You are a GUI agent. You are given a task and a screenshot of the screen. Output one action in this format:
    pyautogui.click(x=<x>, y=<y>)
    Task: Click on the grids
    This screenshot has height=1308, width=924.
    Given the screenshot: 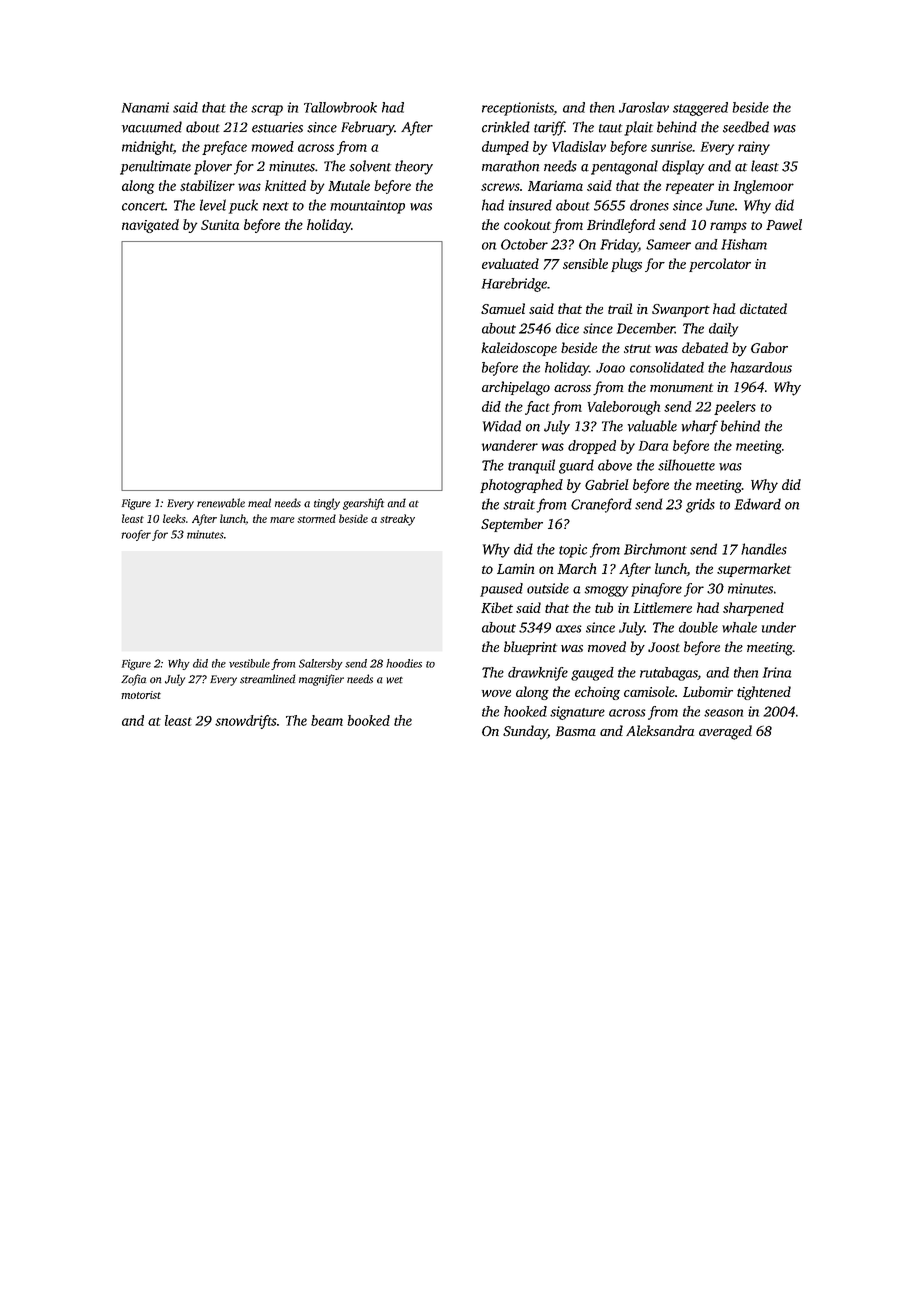 What is the action you would take?
    pyautogui.click(x=700, y=505)
